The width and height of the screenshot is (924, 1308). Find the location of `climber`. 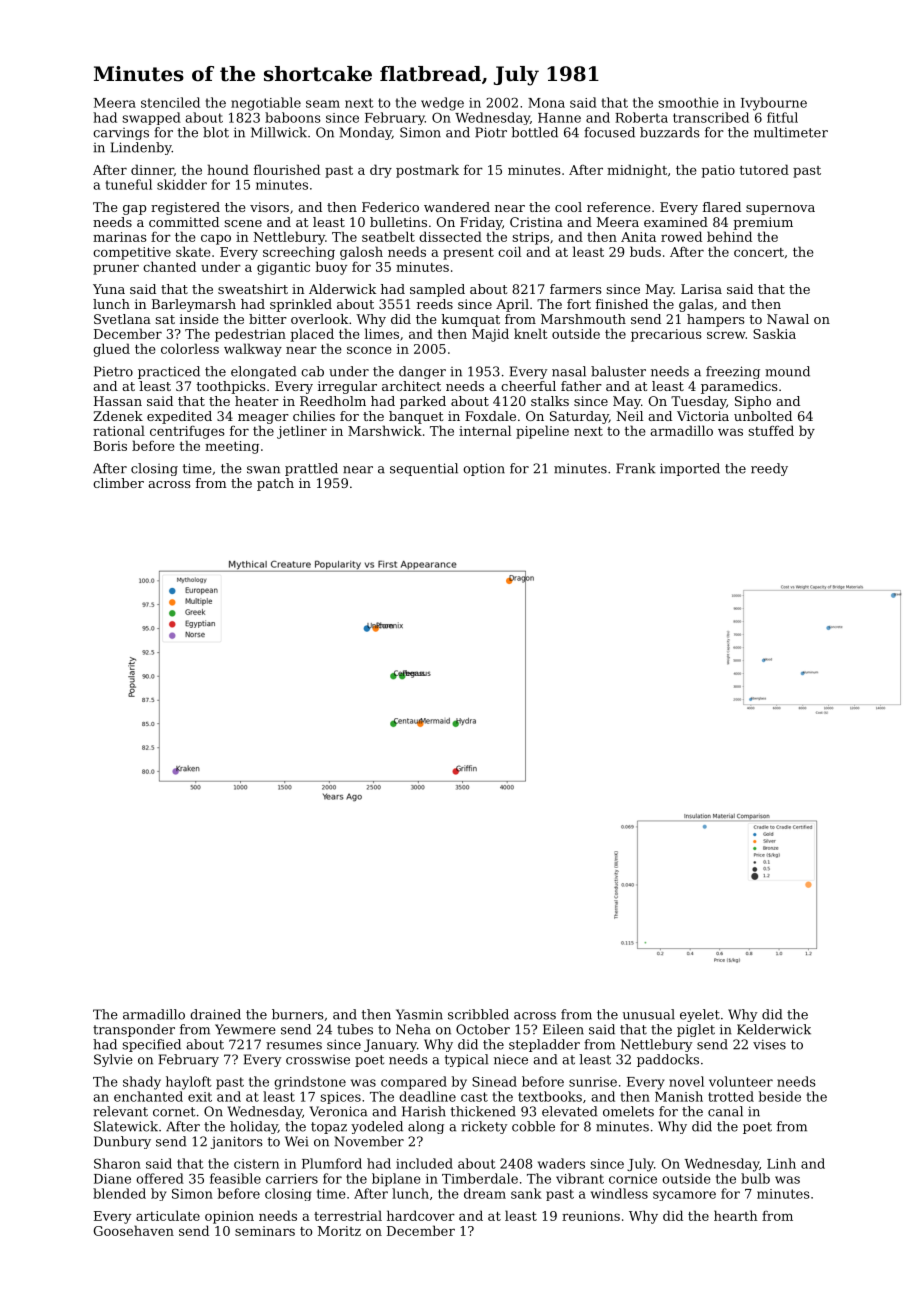

climber is located at coordinates (118, 483).
